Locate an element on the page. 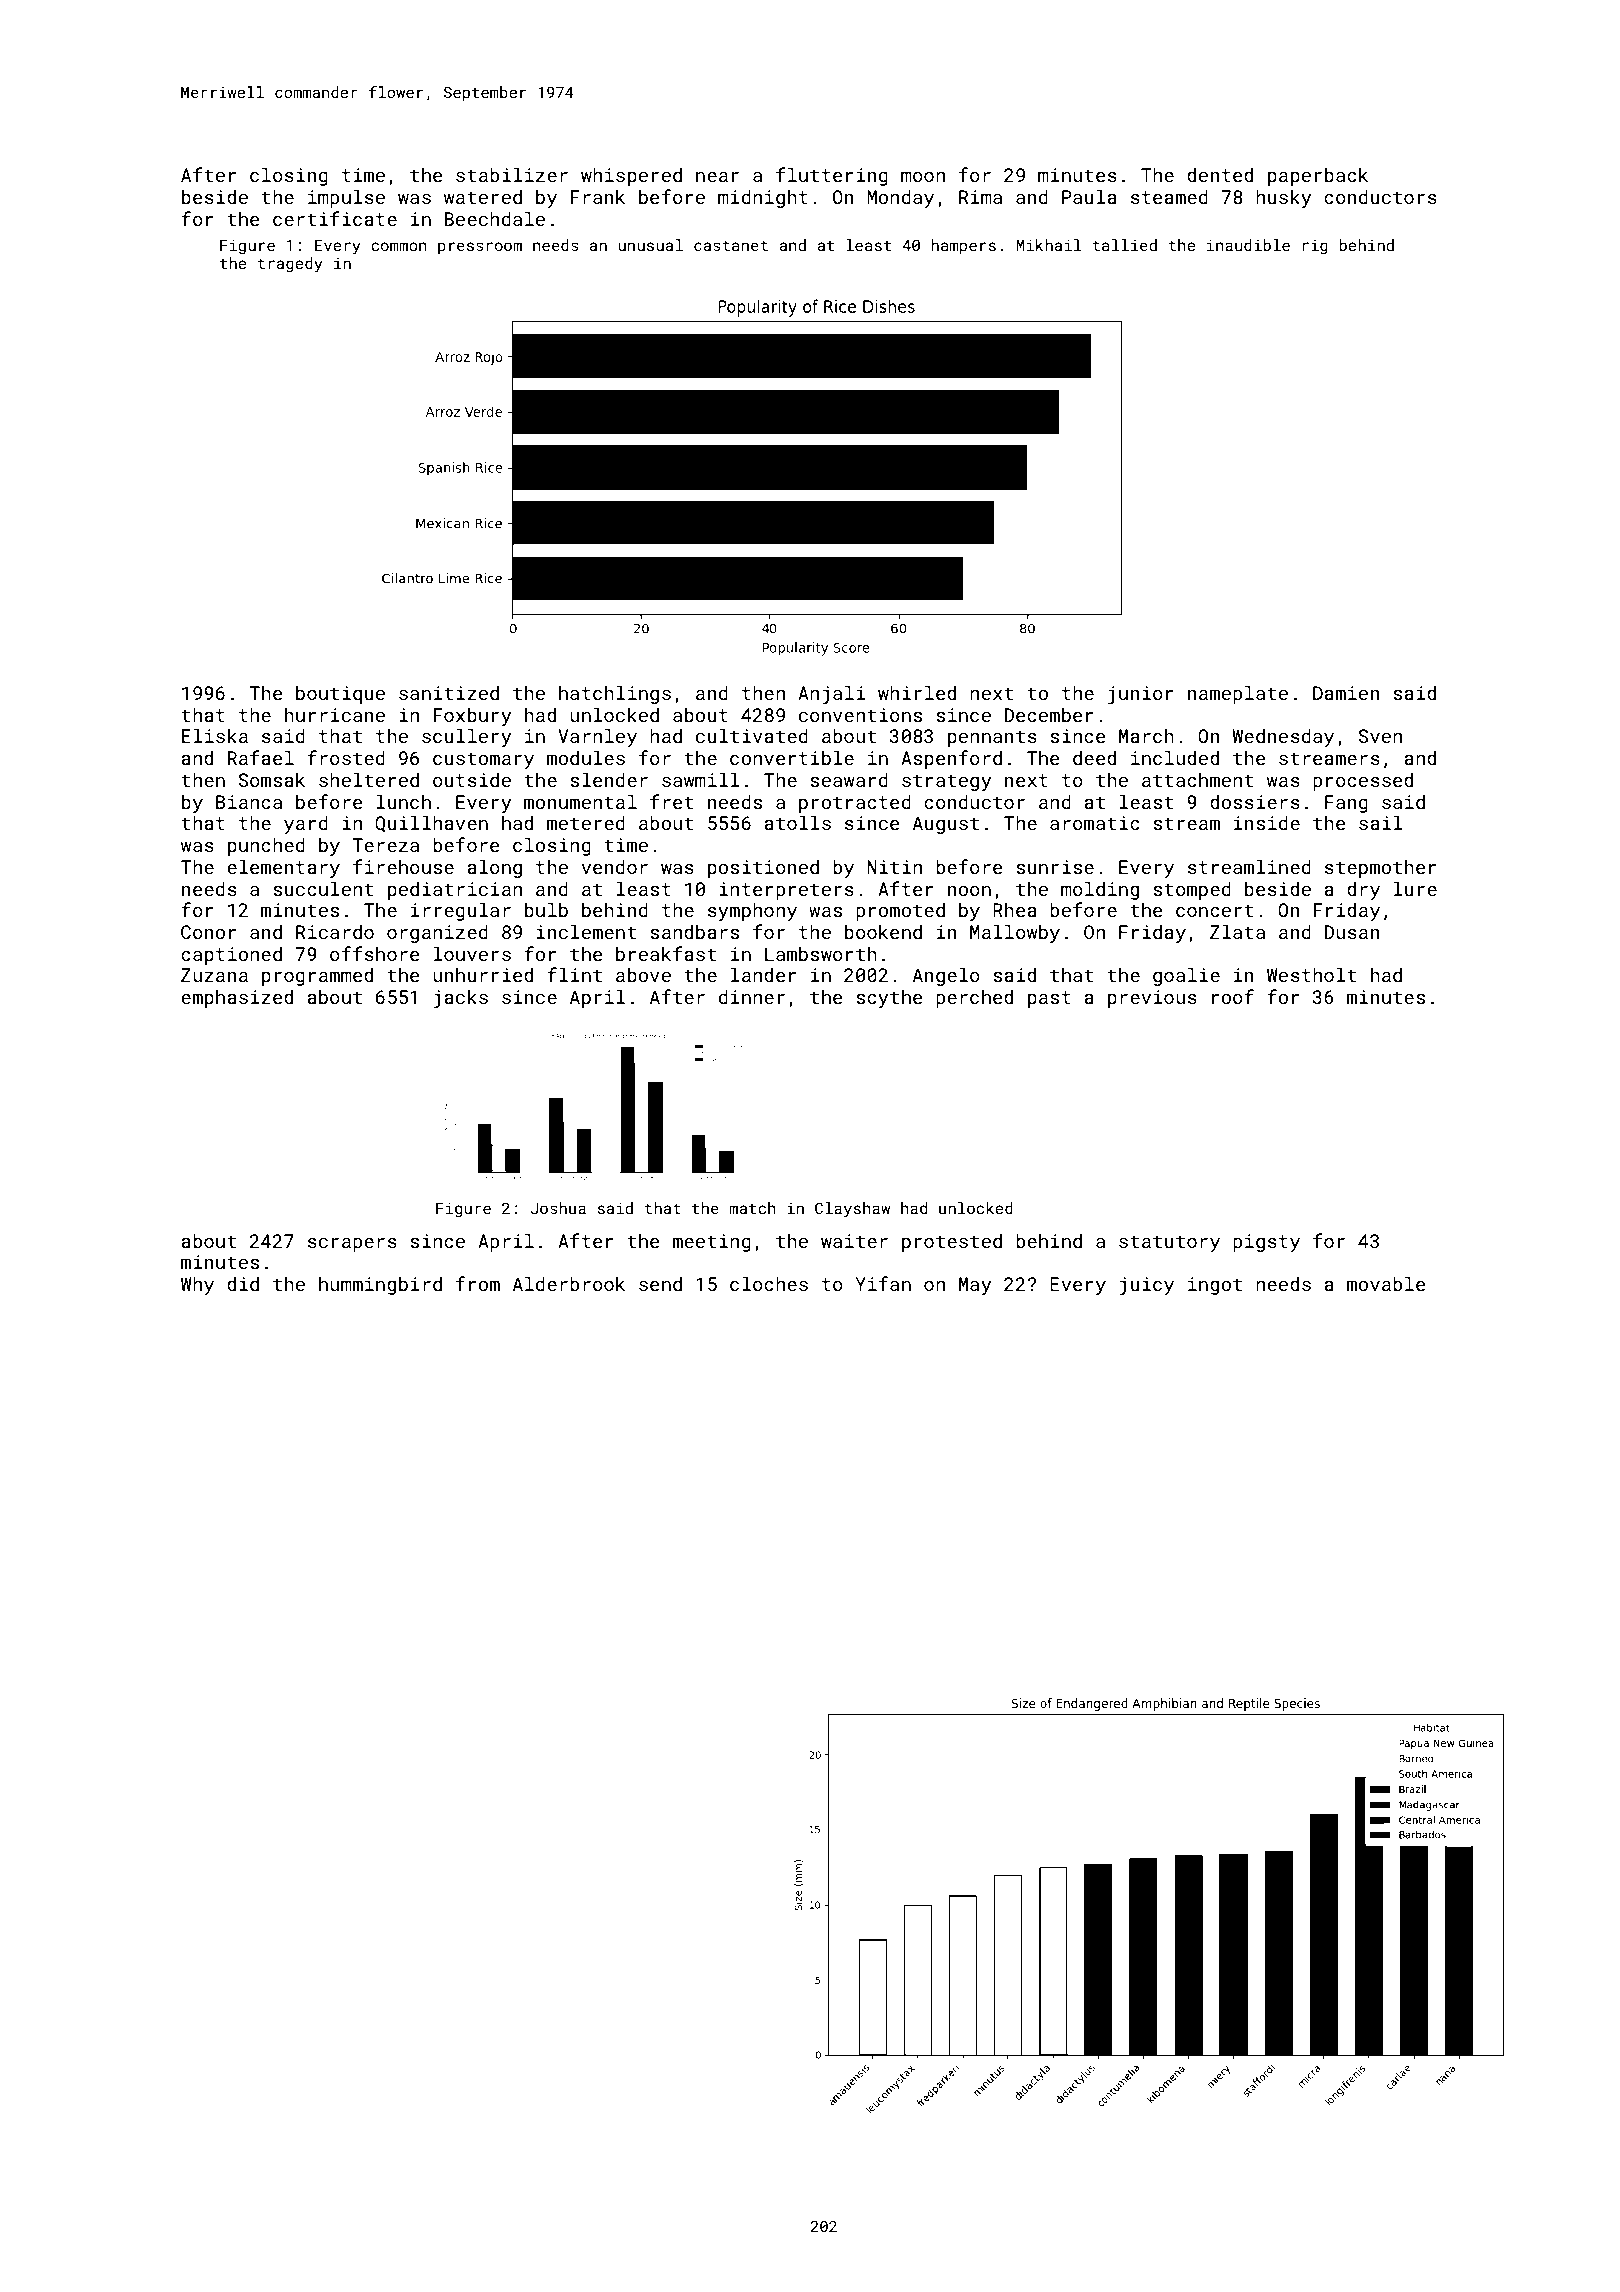 The height and width of the image is (2292, 1620). jacks is located at coordinates (461, 998).
